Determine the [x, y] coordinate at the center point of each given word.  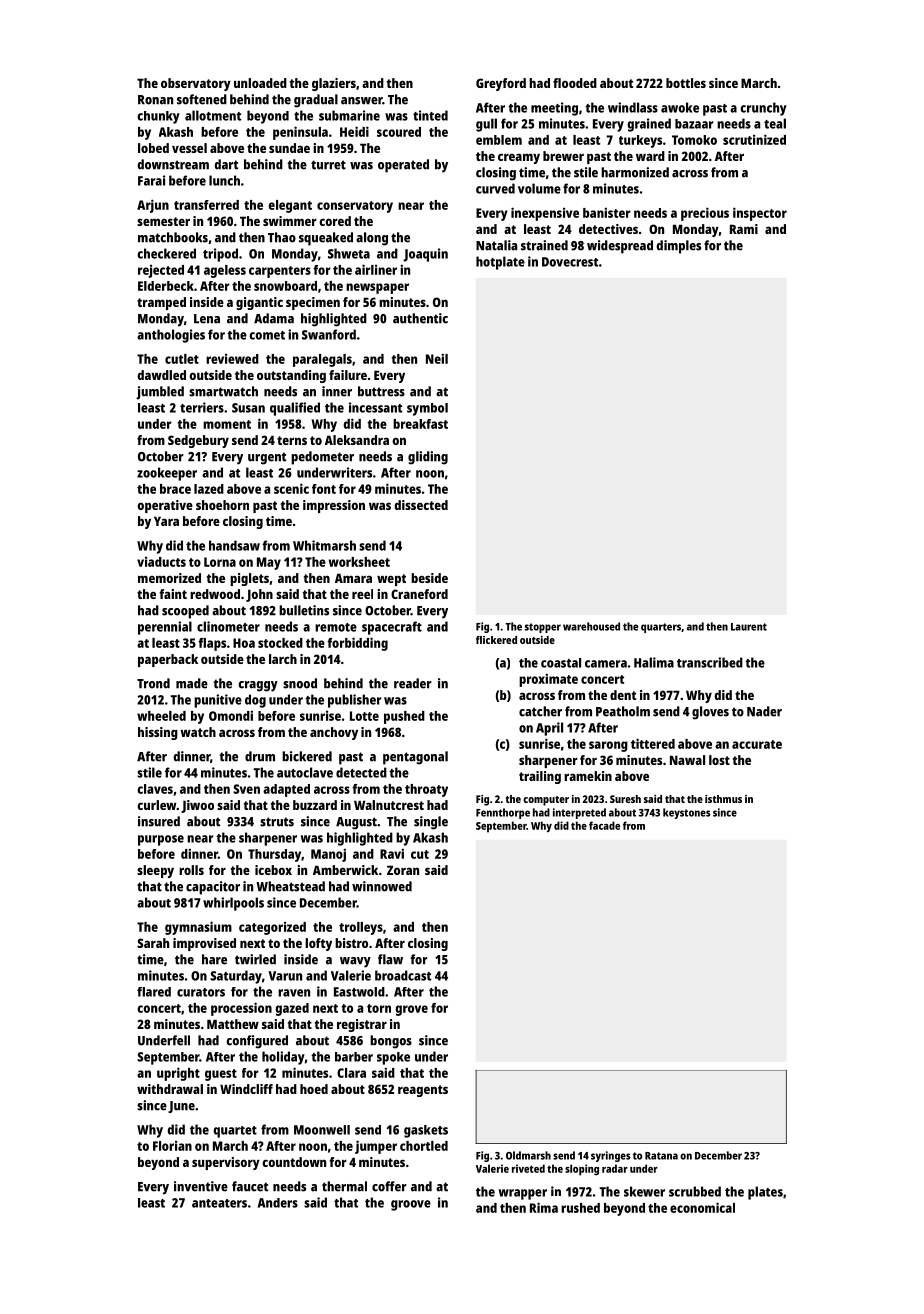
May [269, 563]
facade [604, 825]
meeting [554, 109]
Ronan [155, 100]
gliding [428, 458]
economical [702, 1207]
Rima [544, 1207]
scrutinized [754, 139]
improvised [204, 944]
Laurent [749, 627]
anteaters [219, 1203]
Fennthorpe [503, 813]
